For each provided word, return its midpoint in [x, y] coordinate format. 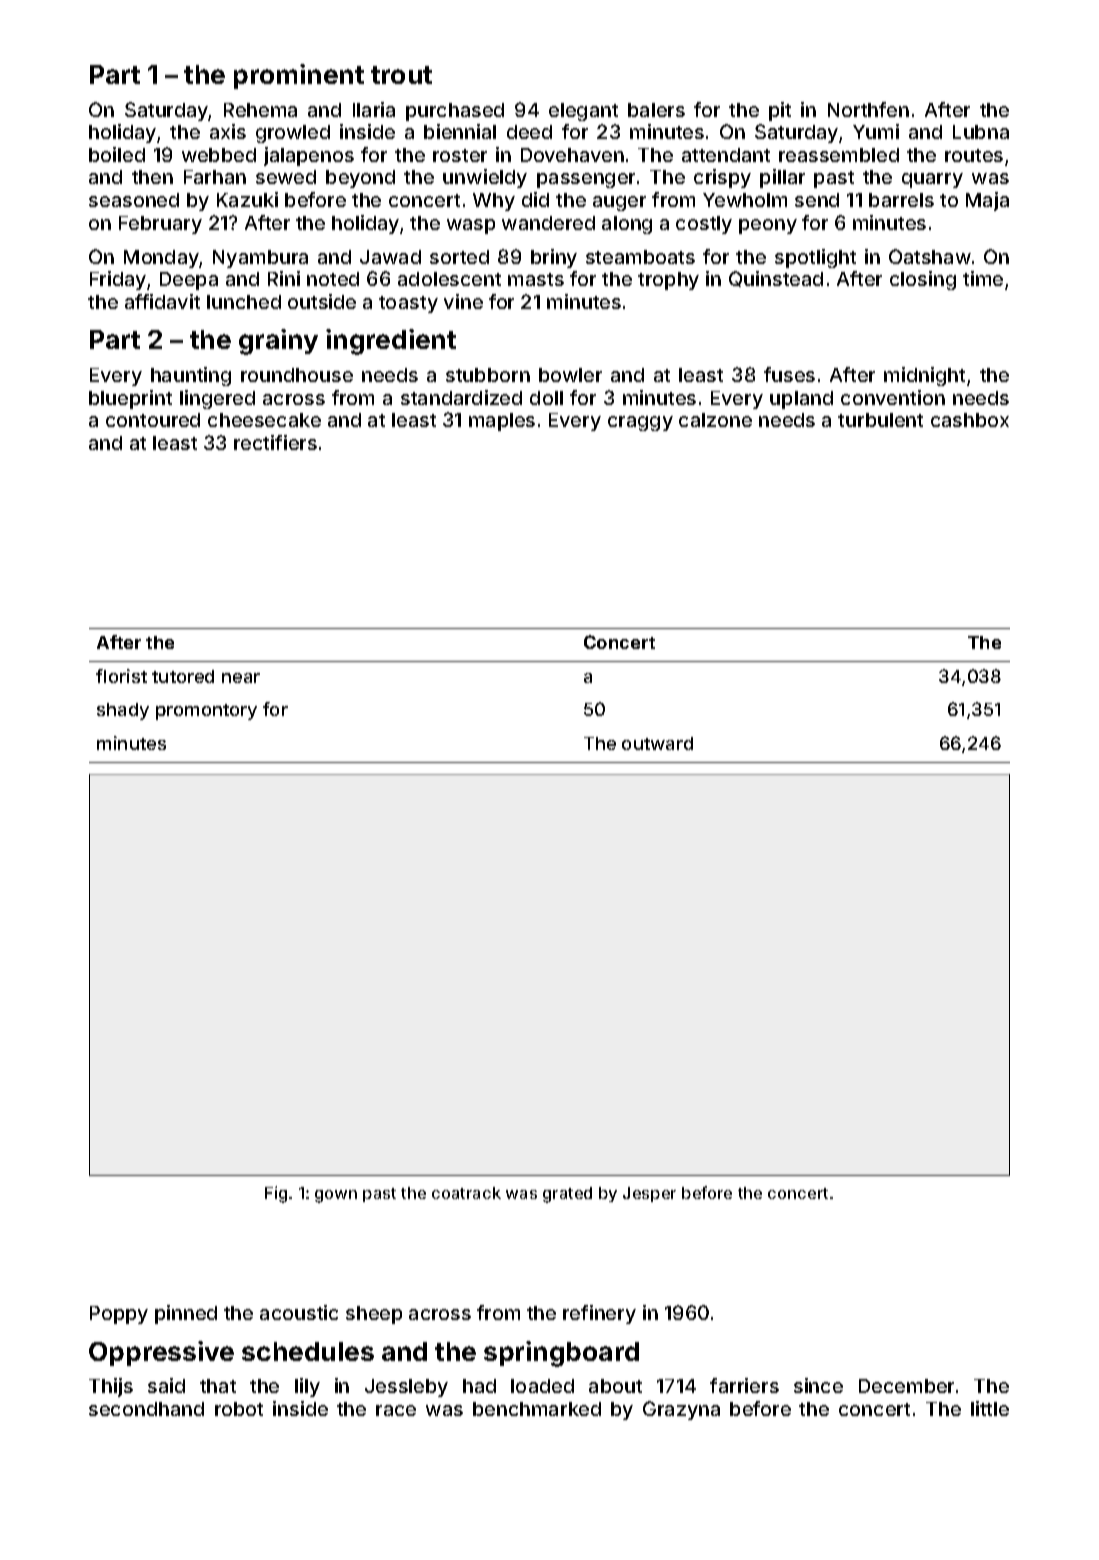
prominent [299, 76]
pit [780, 111]
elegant [583, 112]
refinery [599, 1314]
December [906, 1386]
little [990, 1408]
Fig [276, 1194]
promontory [206, 712]
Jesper [649, 1194]
